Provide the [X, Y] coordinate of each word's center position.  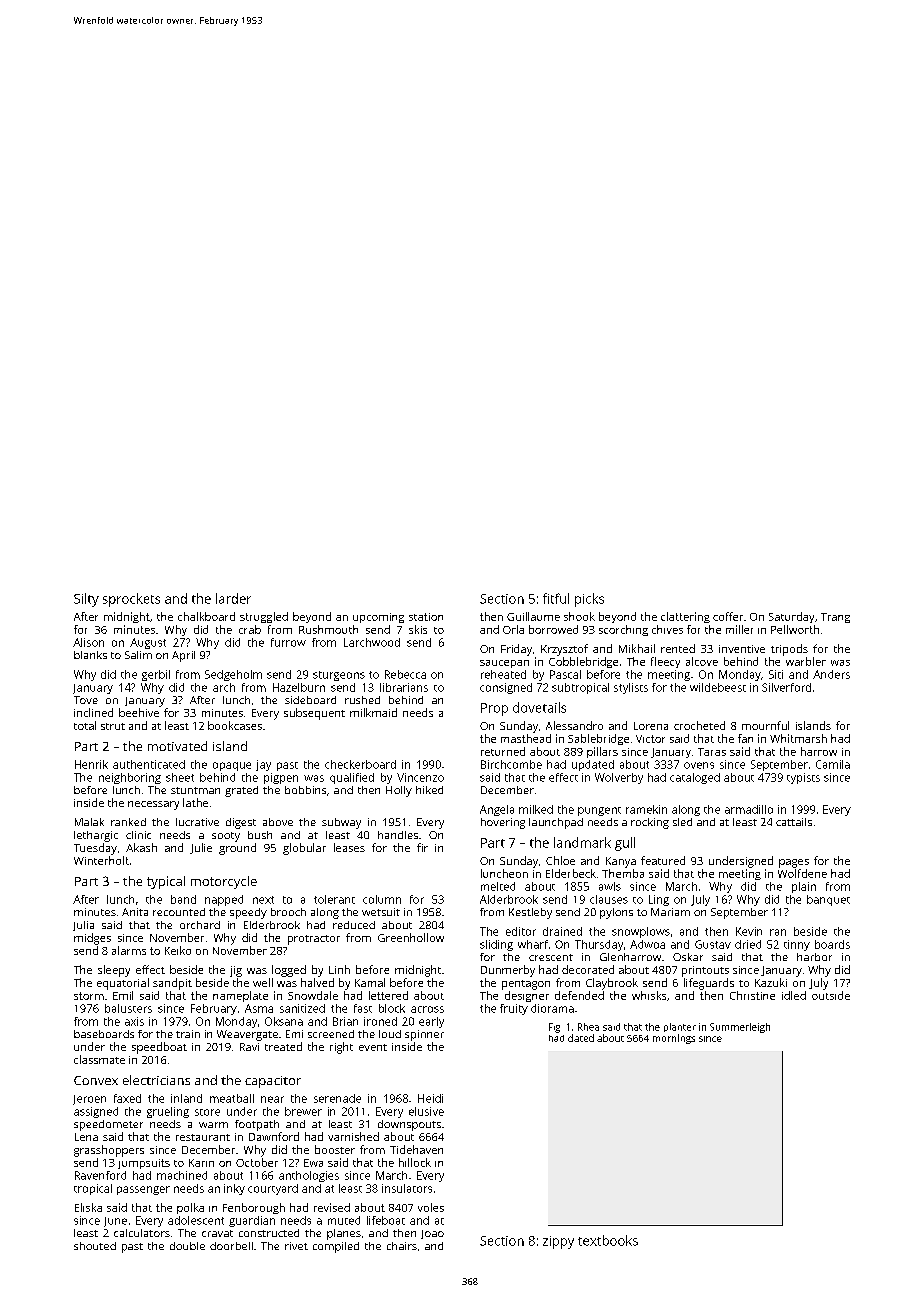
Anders [831, 674]
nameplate [240, 996]
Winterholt [101, 860]
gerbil [156, 675]
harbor [814, 957]
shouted [95, 1246]
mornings [674, 1039]
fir [422, 847]
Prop [494, 709]
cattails [794, 822]
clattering [685, 617]
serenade [337, 1098]
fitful [556, 598]
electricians [156, 1080]
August [148, 643]
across [427, 1009]
